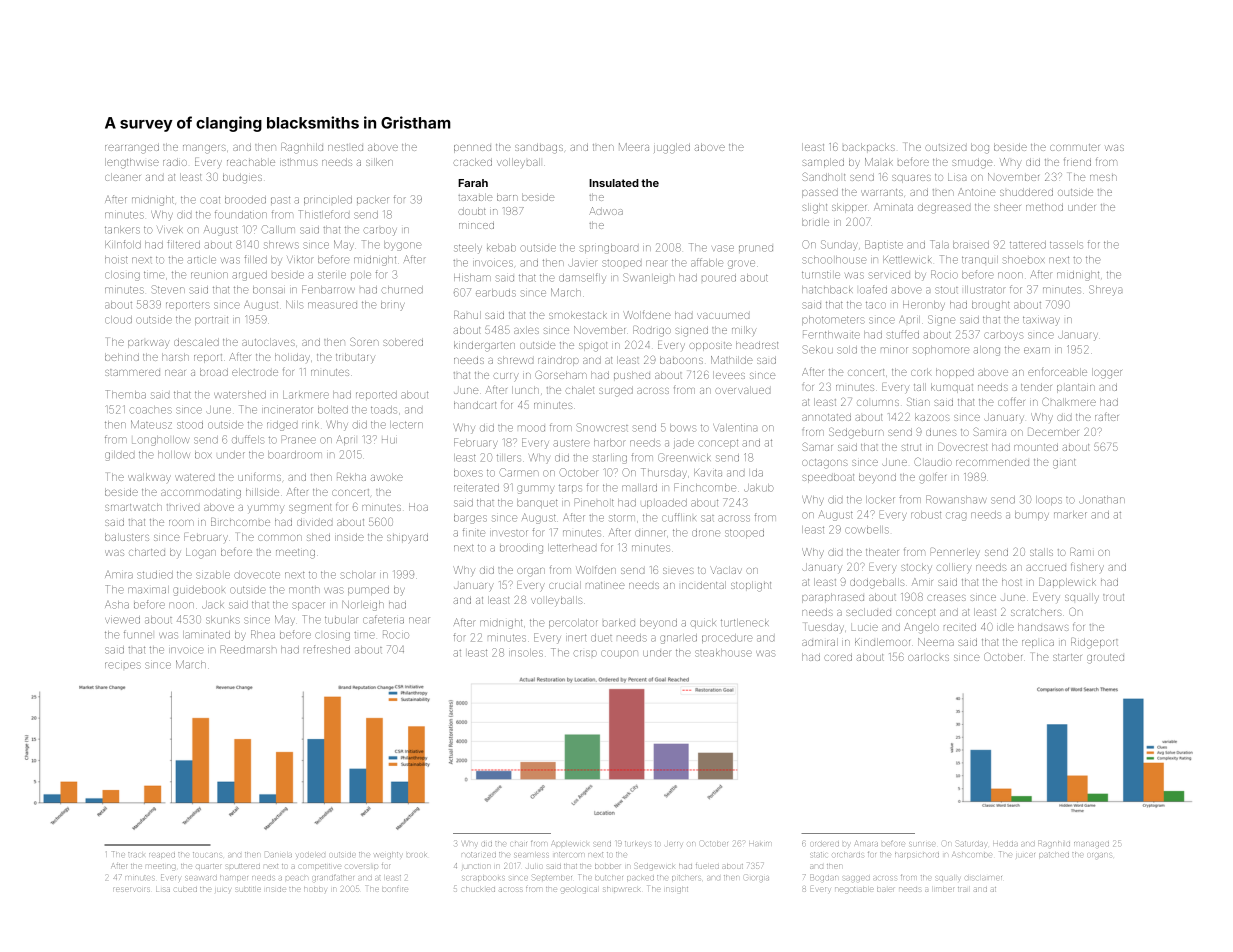 The height and width of the document is (952, 1233). I want to click on sieves, so click(678, 571).
